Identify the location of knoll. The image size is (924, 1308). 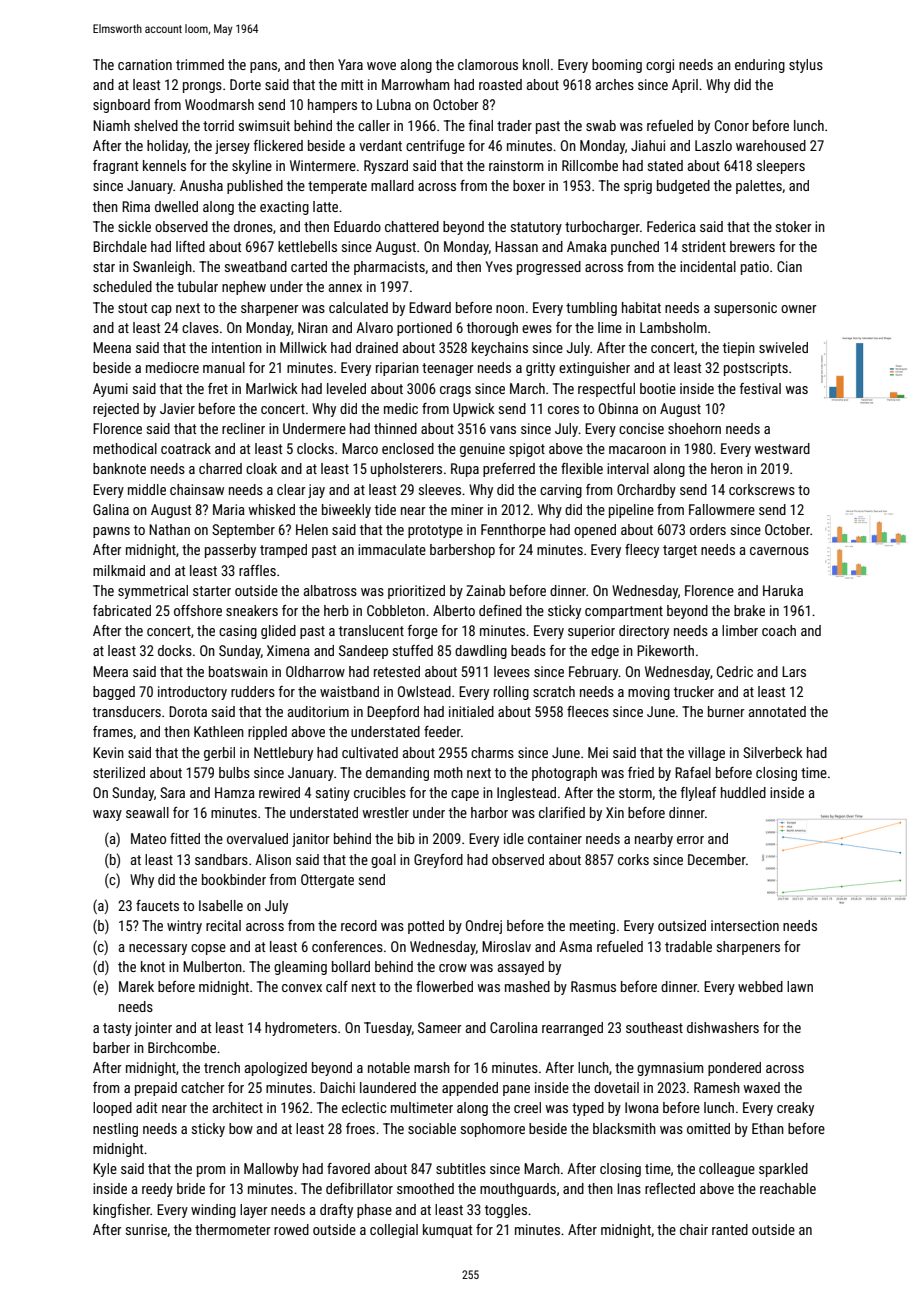
(536, 64).
